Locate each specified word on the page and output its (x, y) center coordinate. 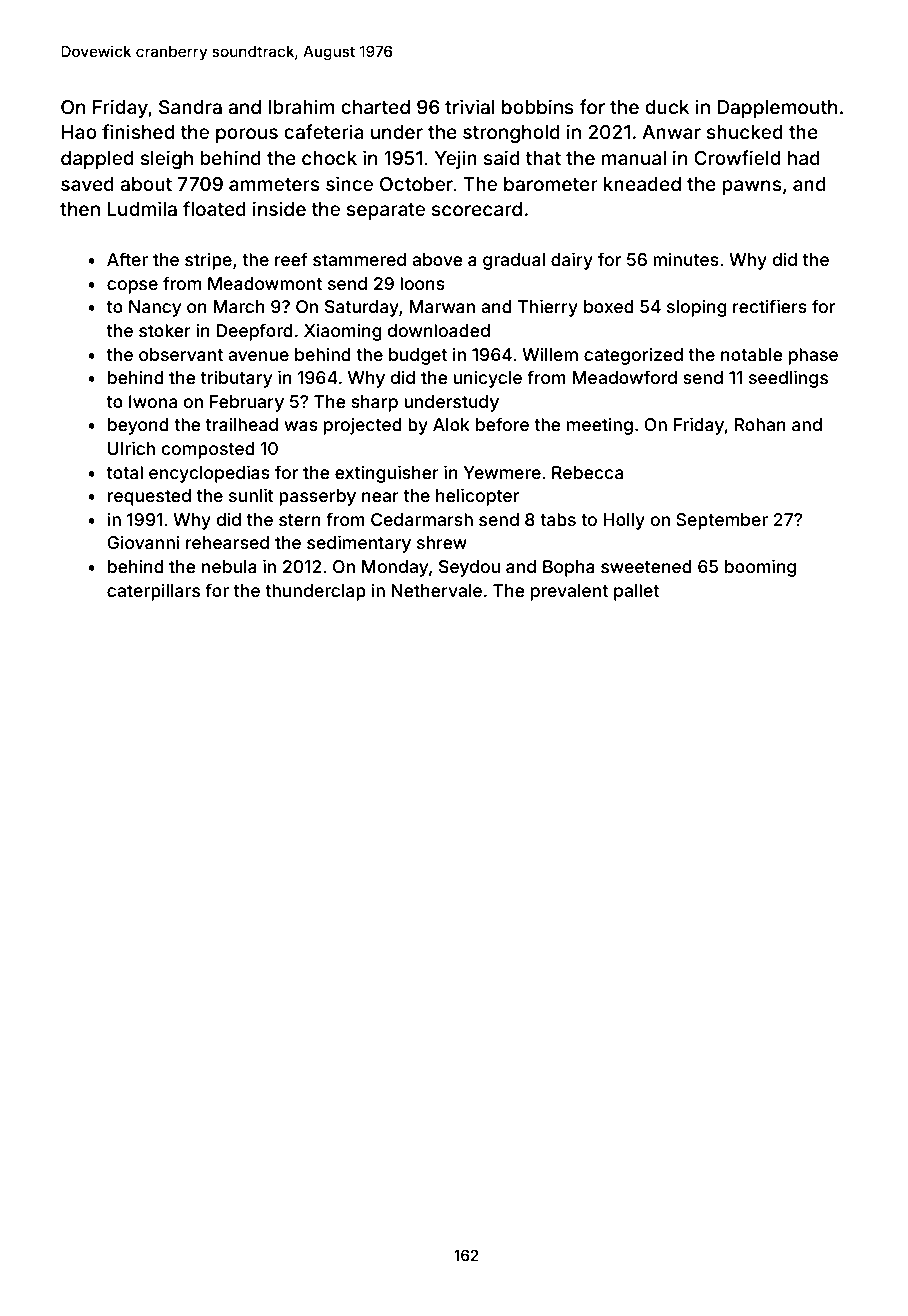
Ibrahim (301, 106)
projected (363, 426)
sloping (697, 308)
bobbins (538, 106)
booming (760, 568)
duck (667, 107)
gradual (514, 261)
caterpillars (153, 592)
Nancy (155, 308)
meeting (600, 426)
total (125, 472)
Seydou (469, 568)
